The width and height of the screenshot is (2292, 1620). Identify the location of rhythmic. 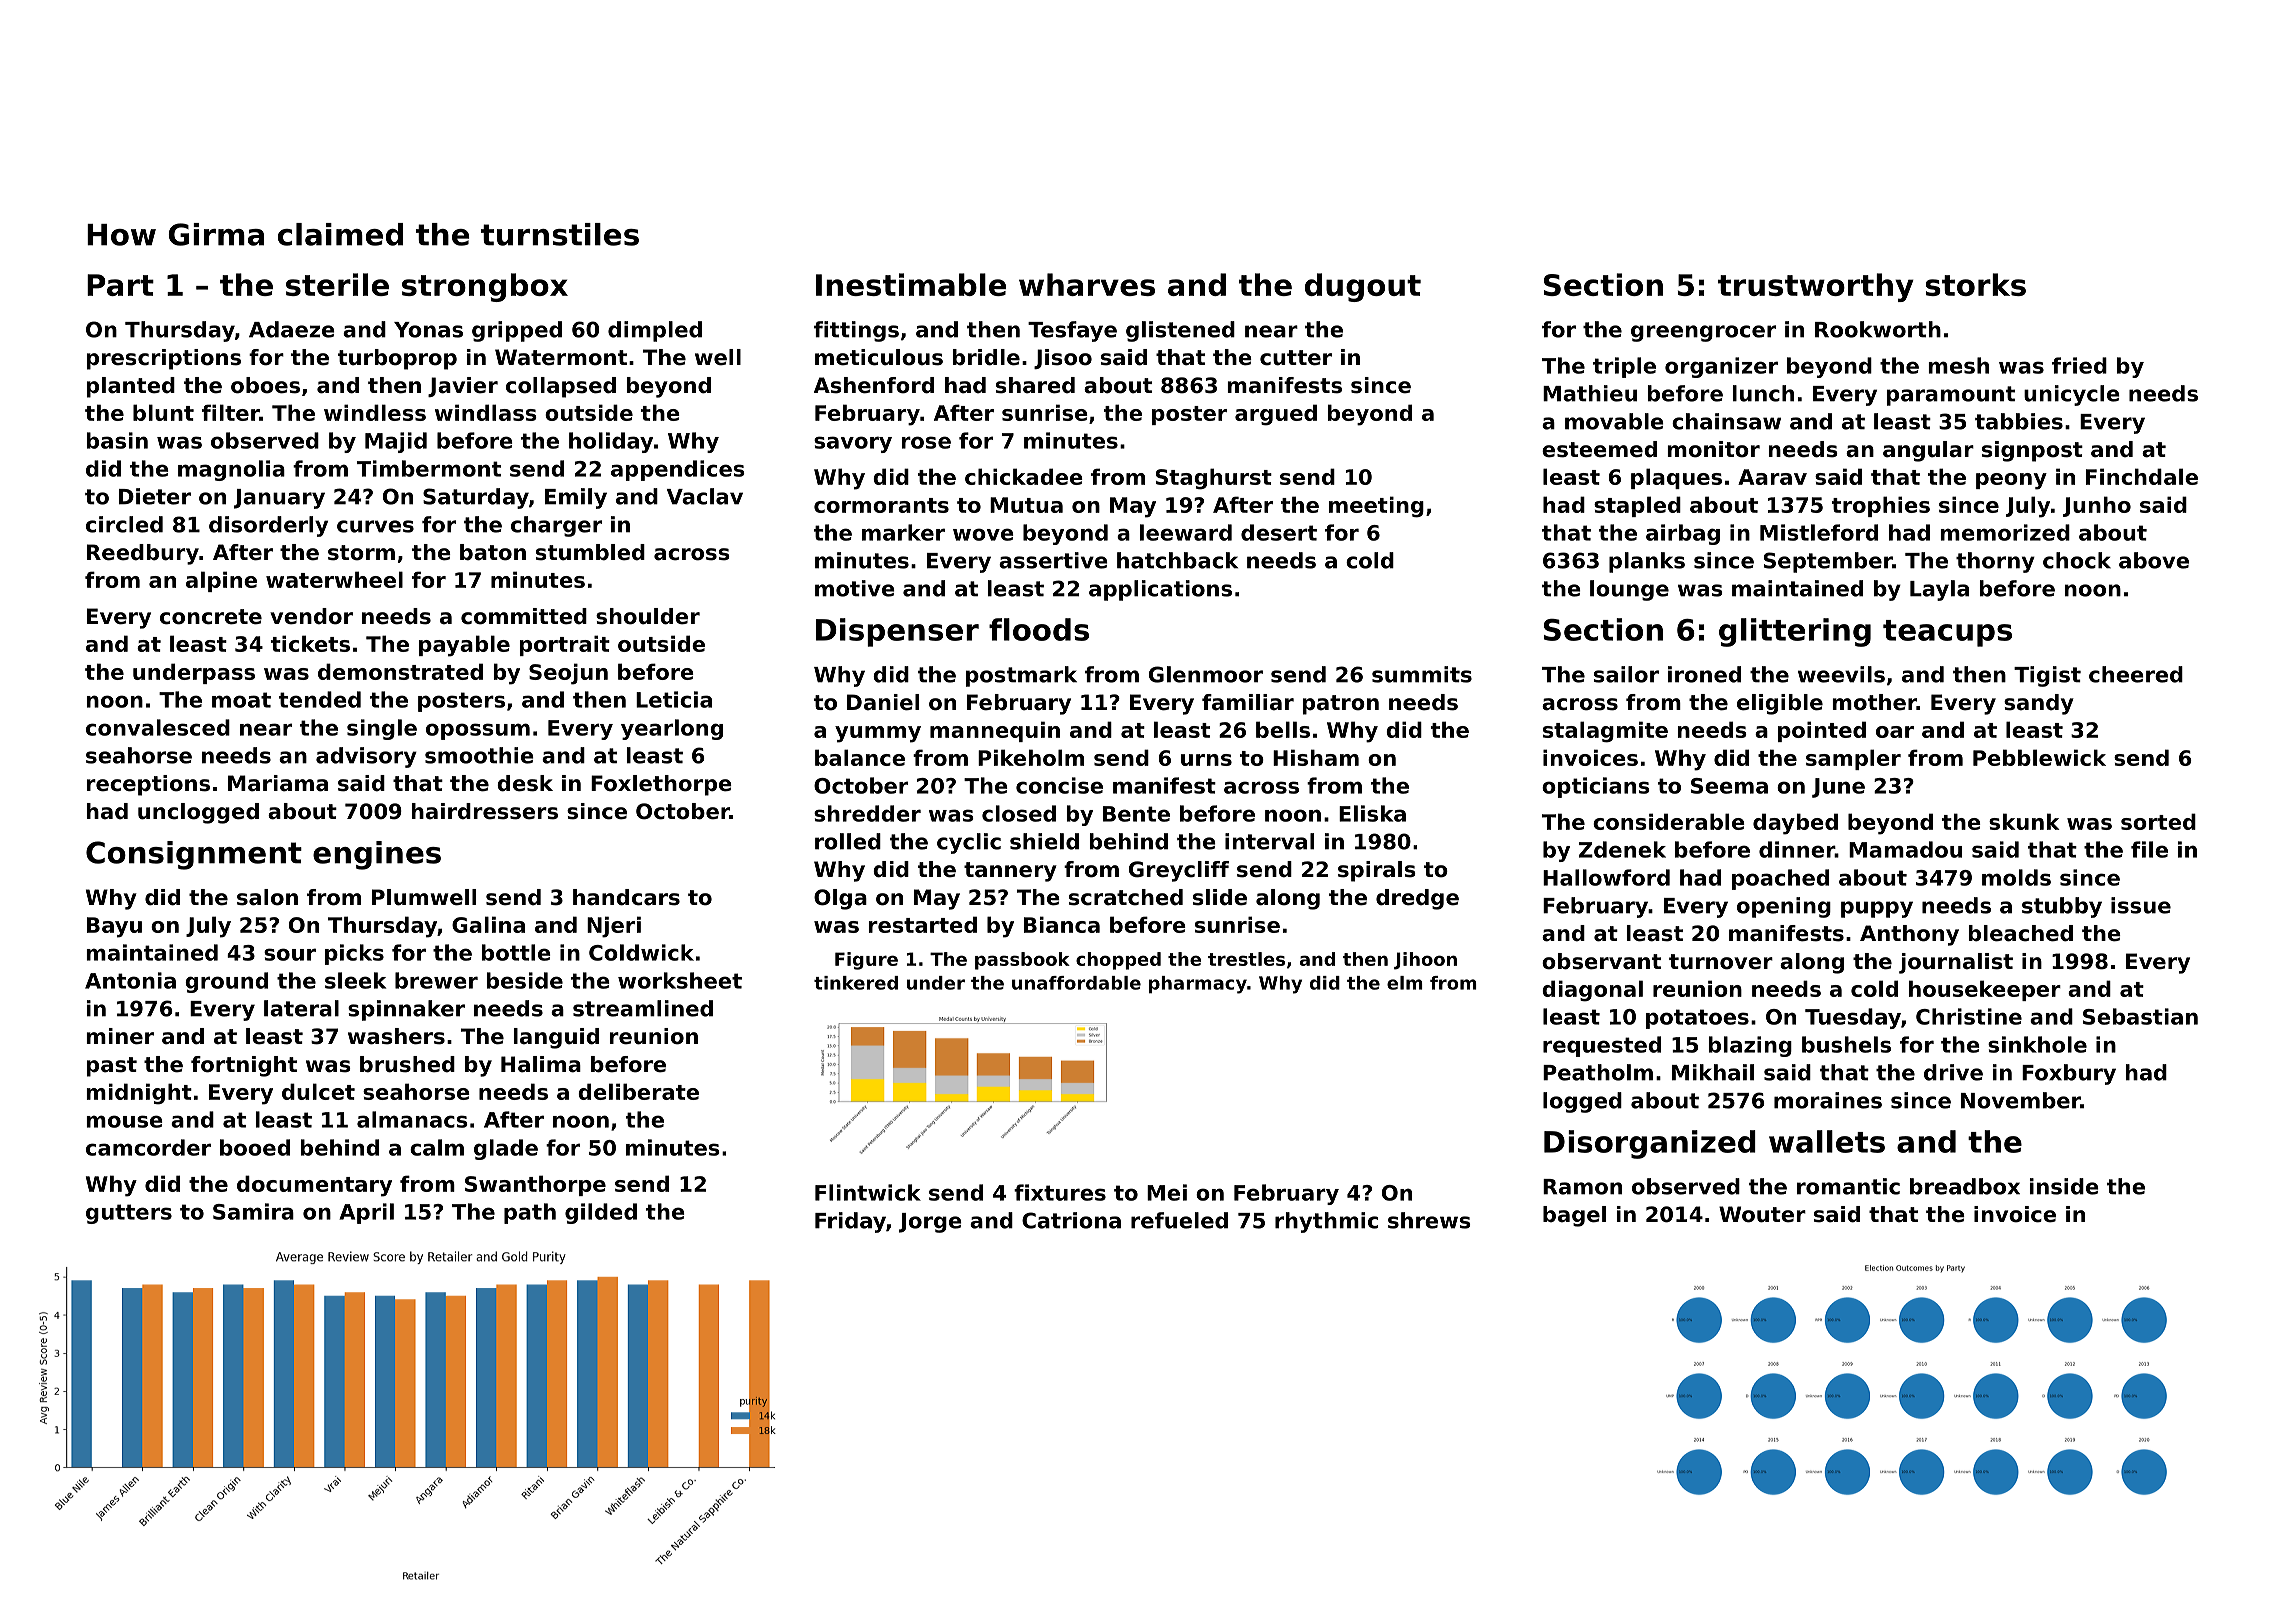
(1326, 1222).
